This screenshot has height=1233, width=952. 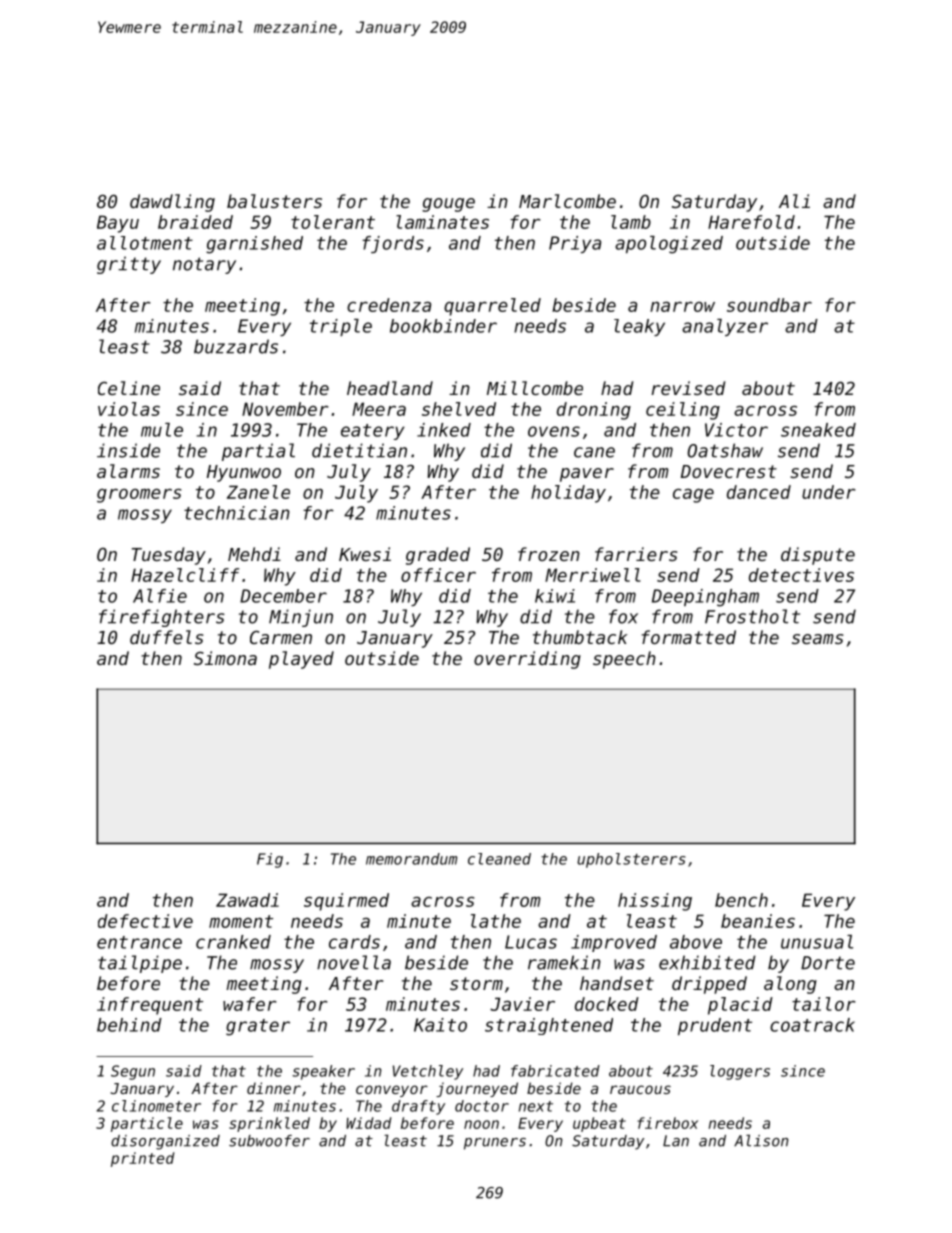 I want to click on Simona, so click(x=225, y=658).
